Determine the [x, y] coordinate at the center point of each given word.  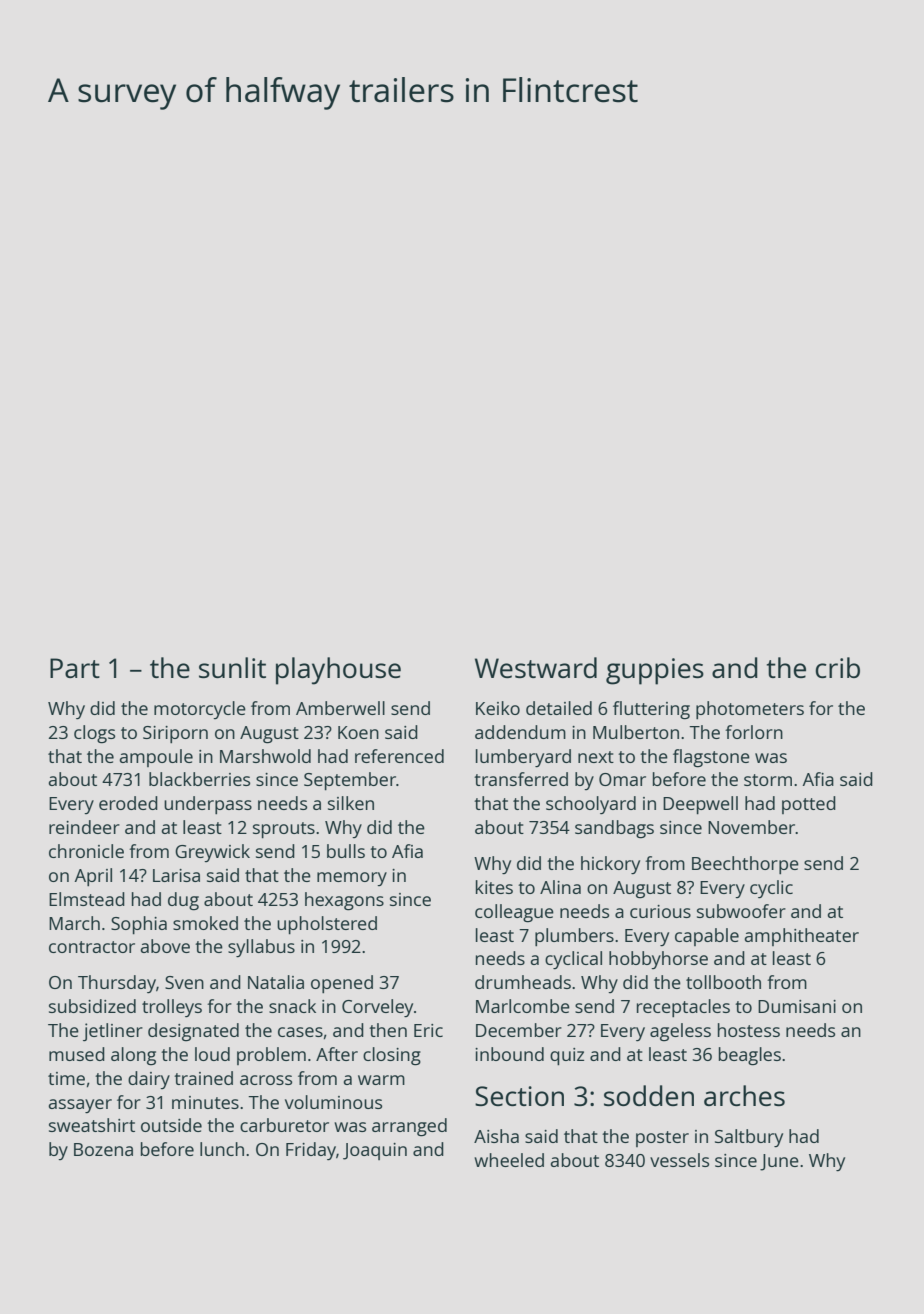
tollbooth [723, 982]
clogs [94, 734]
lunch [222, 1149]
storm [768, 780]
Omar [622, 779]
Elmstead [87, 899]
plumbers [574, 937]
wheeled [509, 1160]
